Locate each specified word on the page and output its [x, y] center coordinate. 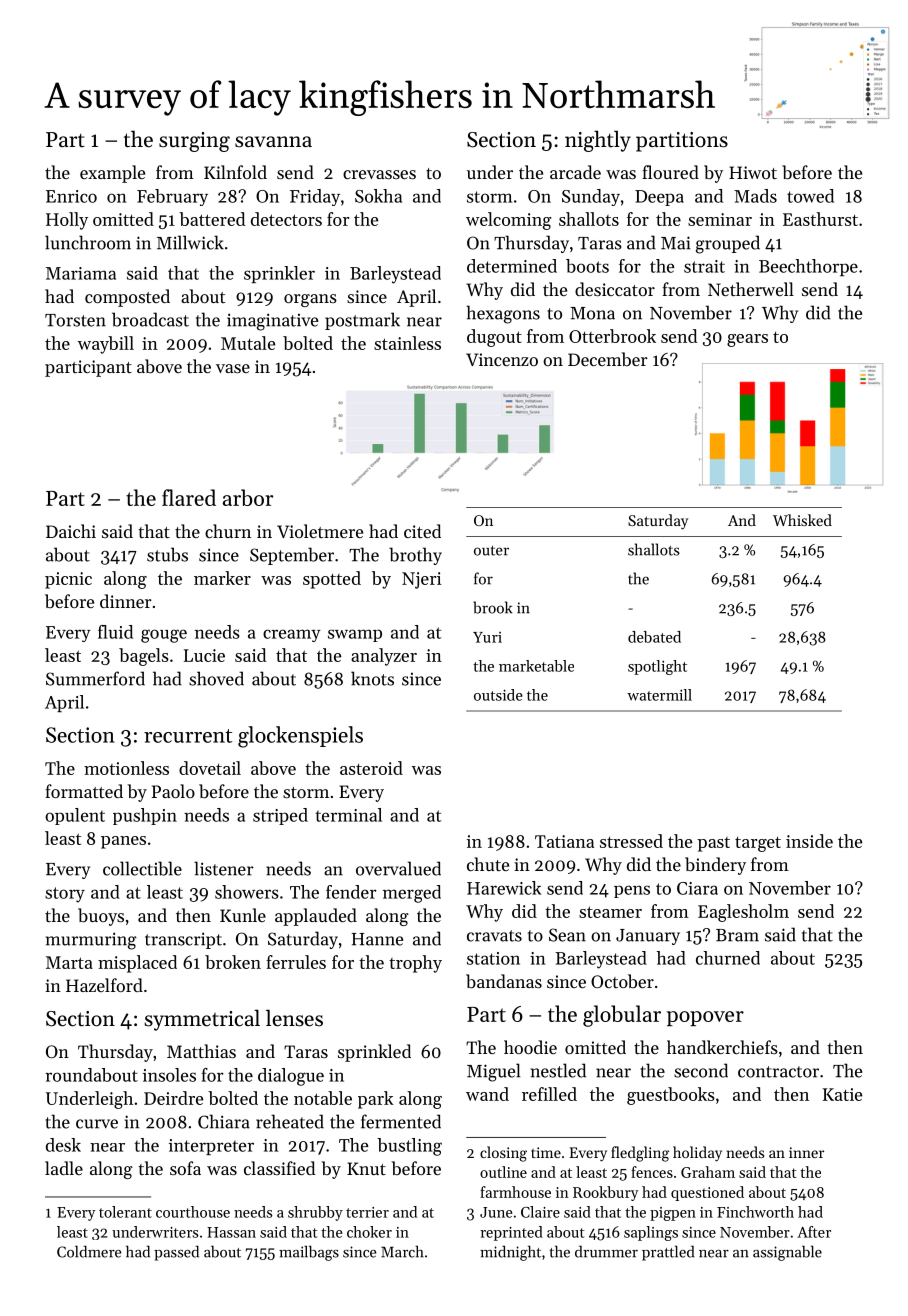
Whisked [802, 520]
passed [176, 1253]
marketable [536, 666]
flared [189, 497]
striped [280, 816]
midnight [510, 1253]
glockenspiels [300, 737]
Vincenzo [502, 359]
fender [351, 892]
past [713, 844]
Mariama [81, 273]
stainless [407, 343]
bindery [715, 866]
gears [747, 340]
